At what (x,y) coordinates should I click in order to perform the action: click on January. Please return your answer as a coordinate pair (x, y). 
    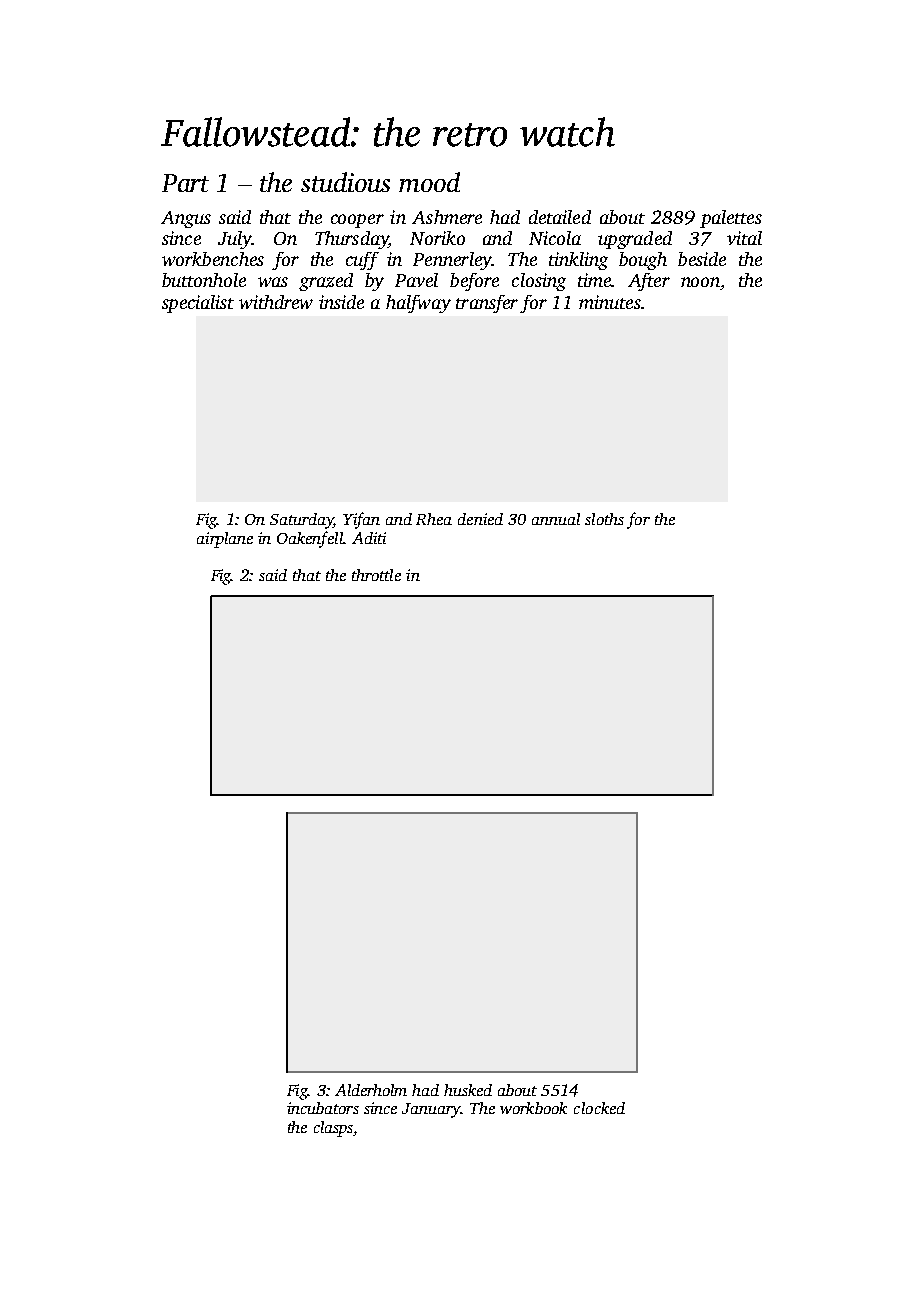
    Looking at the image, I should click on (431, 1110).
